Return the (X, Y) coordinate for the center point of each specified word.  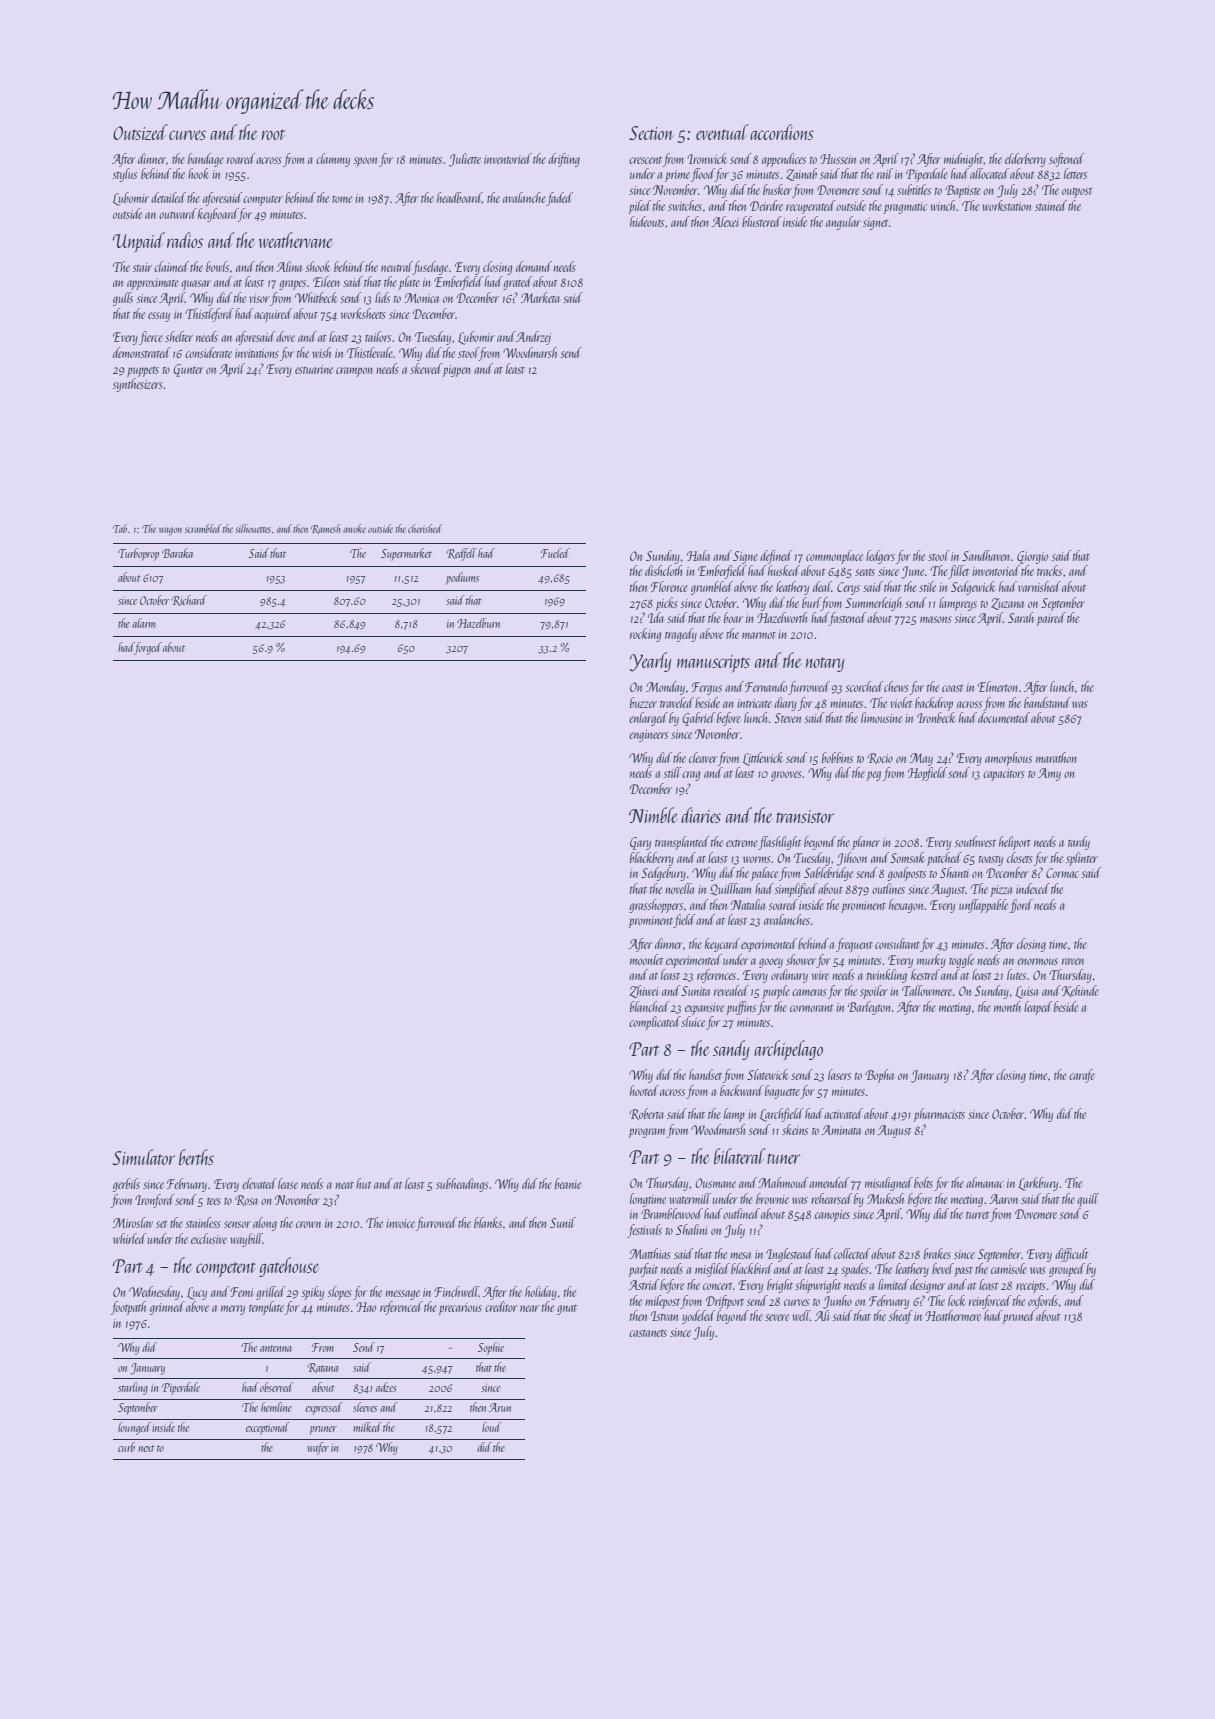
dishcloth (663, 570)
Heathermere (953, 1315)
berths (196, 1157)
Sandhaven (985, 555)
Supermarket (406, 554)
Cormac (1062, 873)
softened (1066, 160)
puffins (741, 1008)
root (273, 134)
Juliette (465, 160)
